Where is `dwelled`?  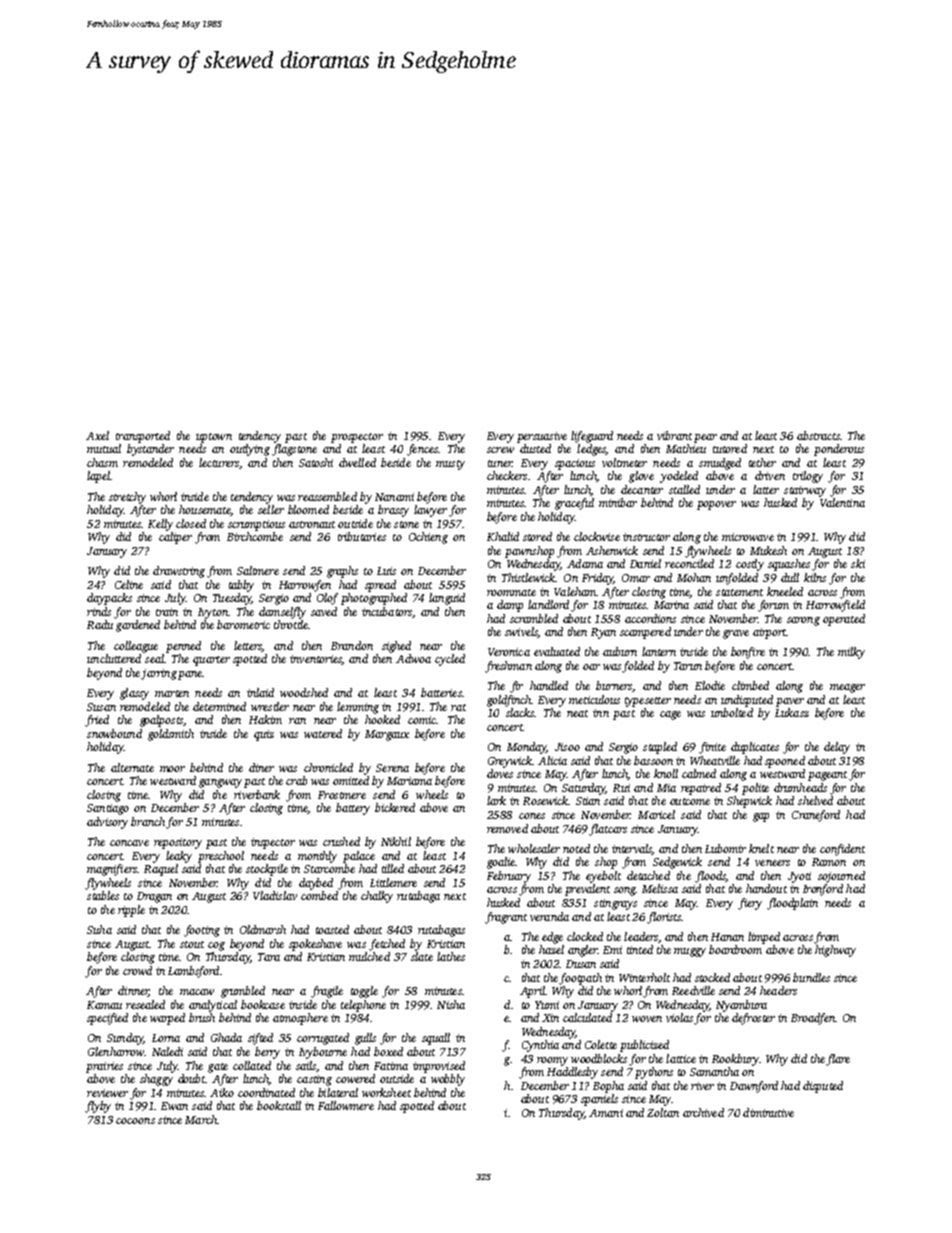 dwelled is located at coordinates (357, 462).
